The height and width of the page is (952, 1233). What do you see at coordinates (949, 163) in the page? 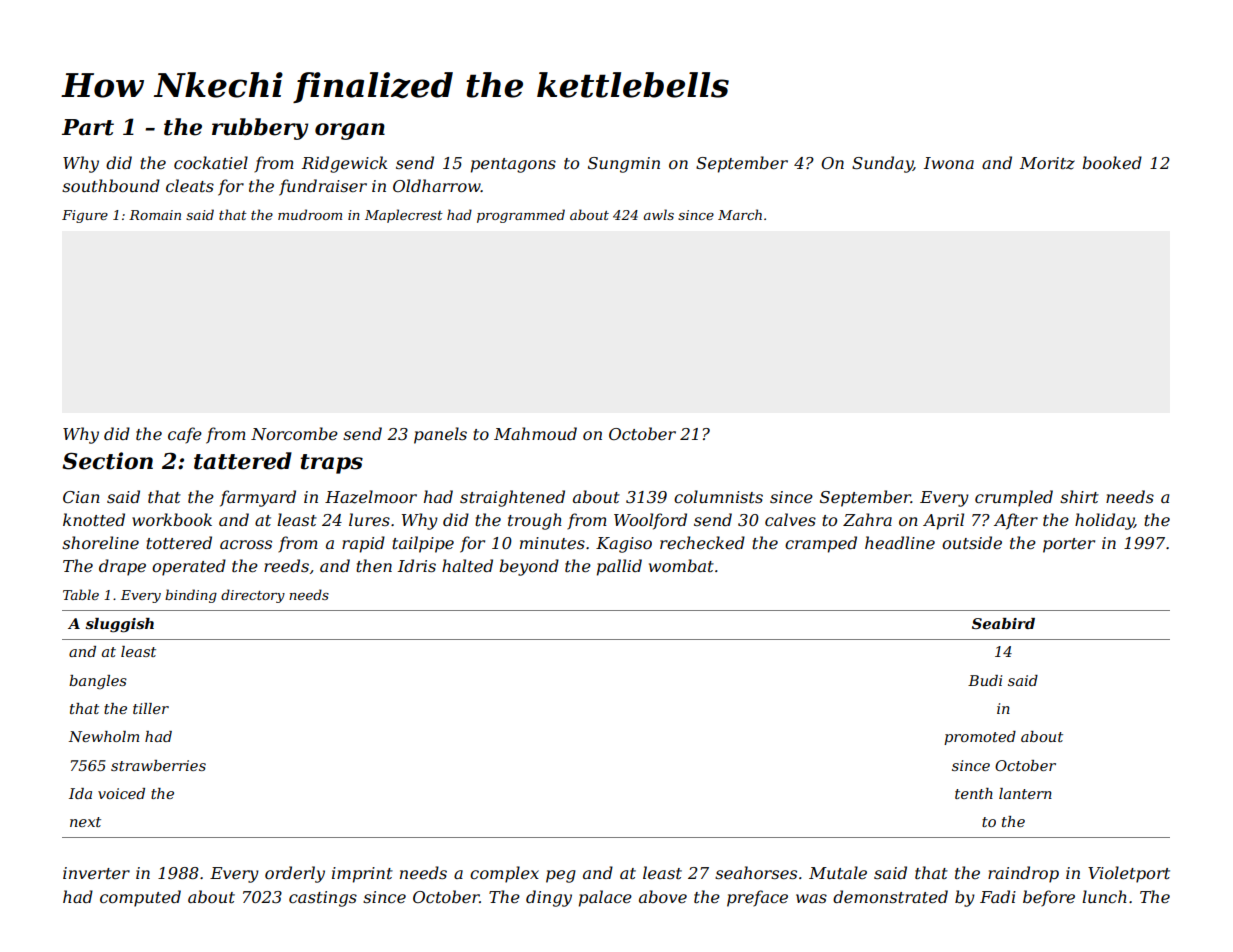
I see `Iwona` at bounding box center [949, 163].
